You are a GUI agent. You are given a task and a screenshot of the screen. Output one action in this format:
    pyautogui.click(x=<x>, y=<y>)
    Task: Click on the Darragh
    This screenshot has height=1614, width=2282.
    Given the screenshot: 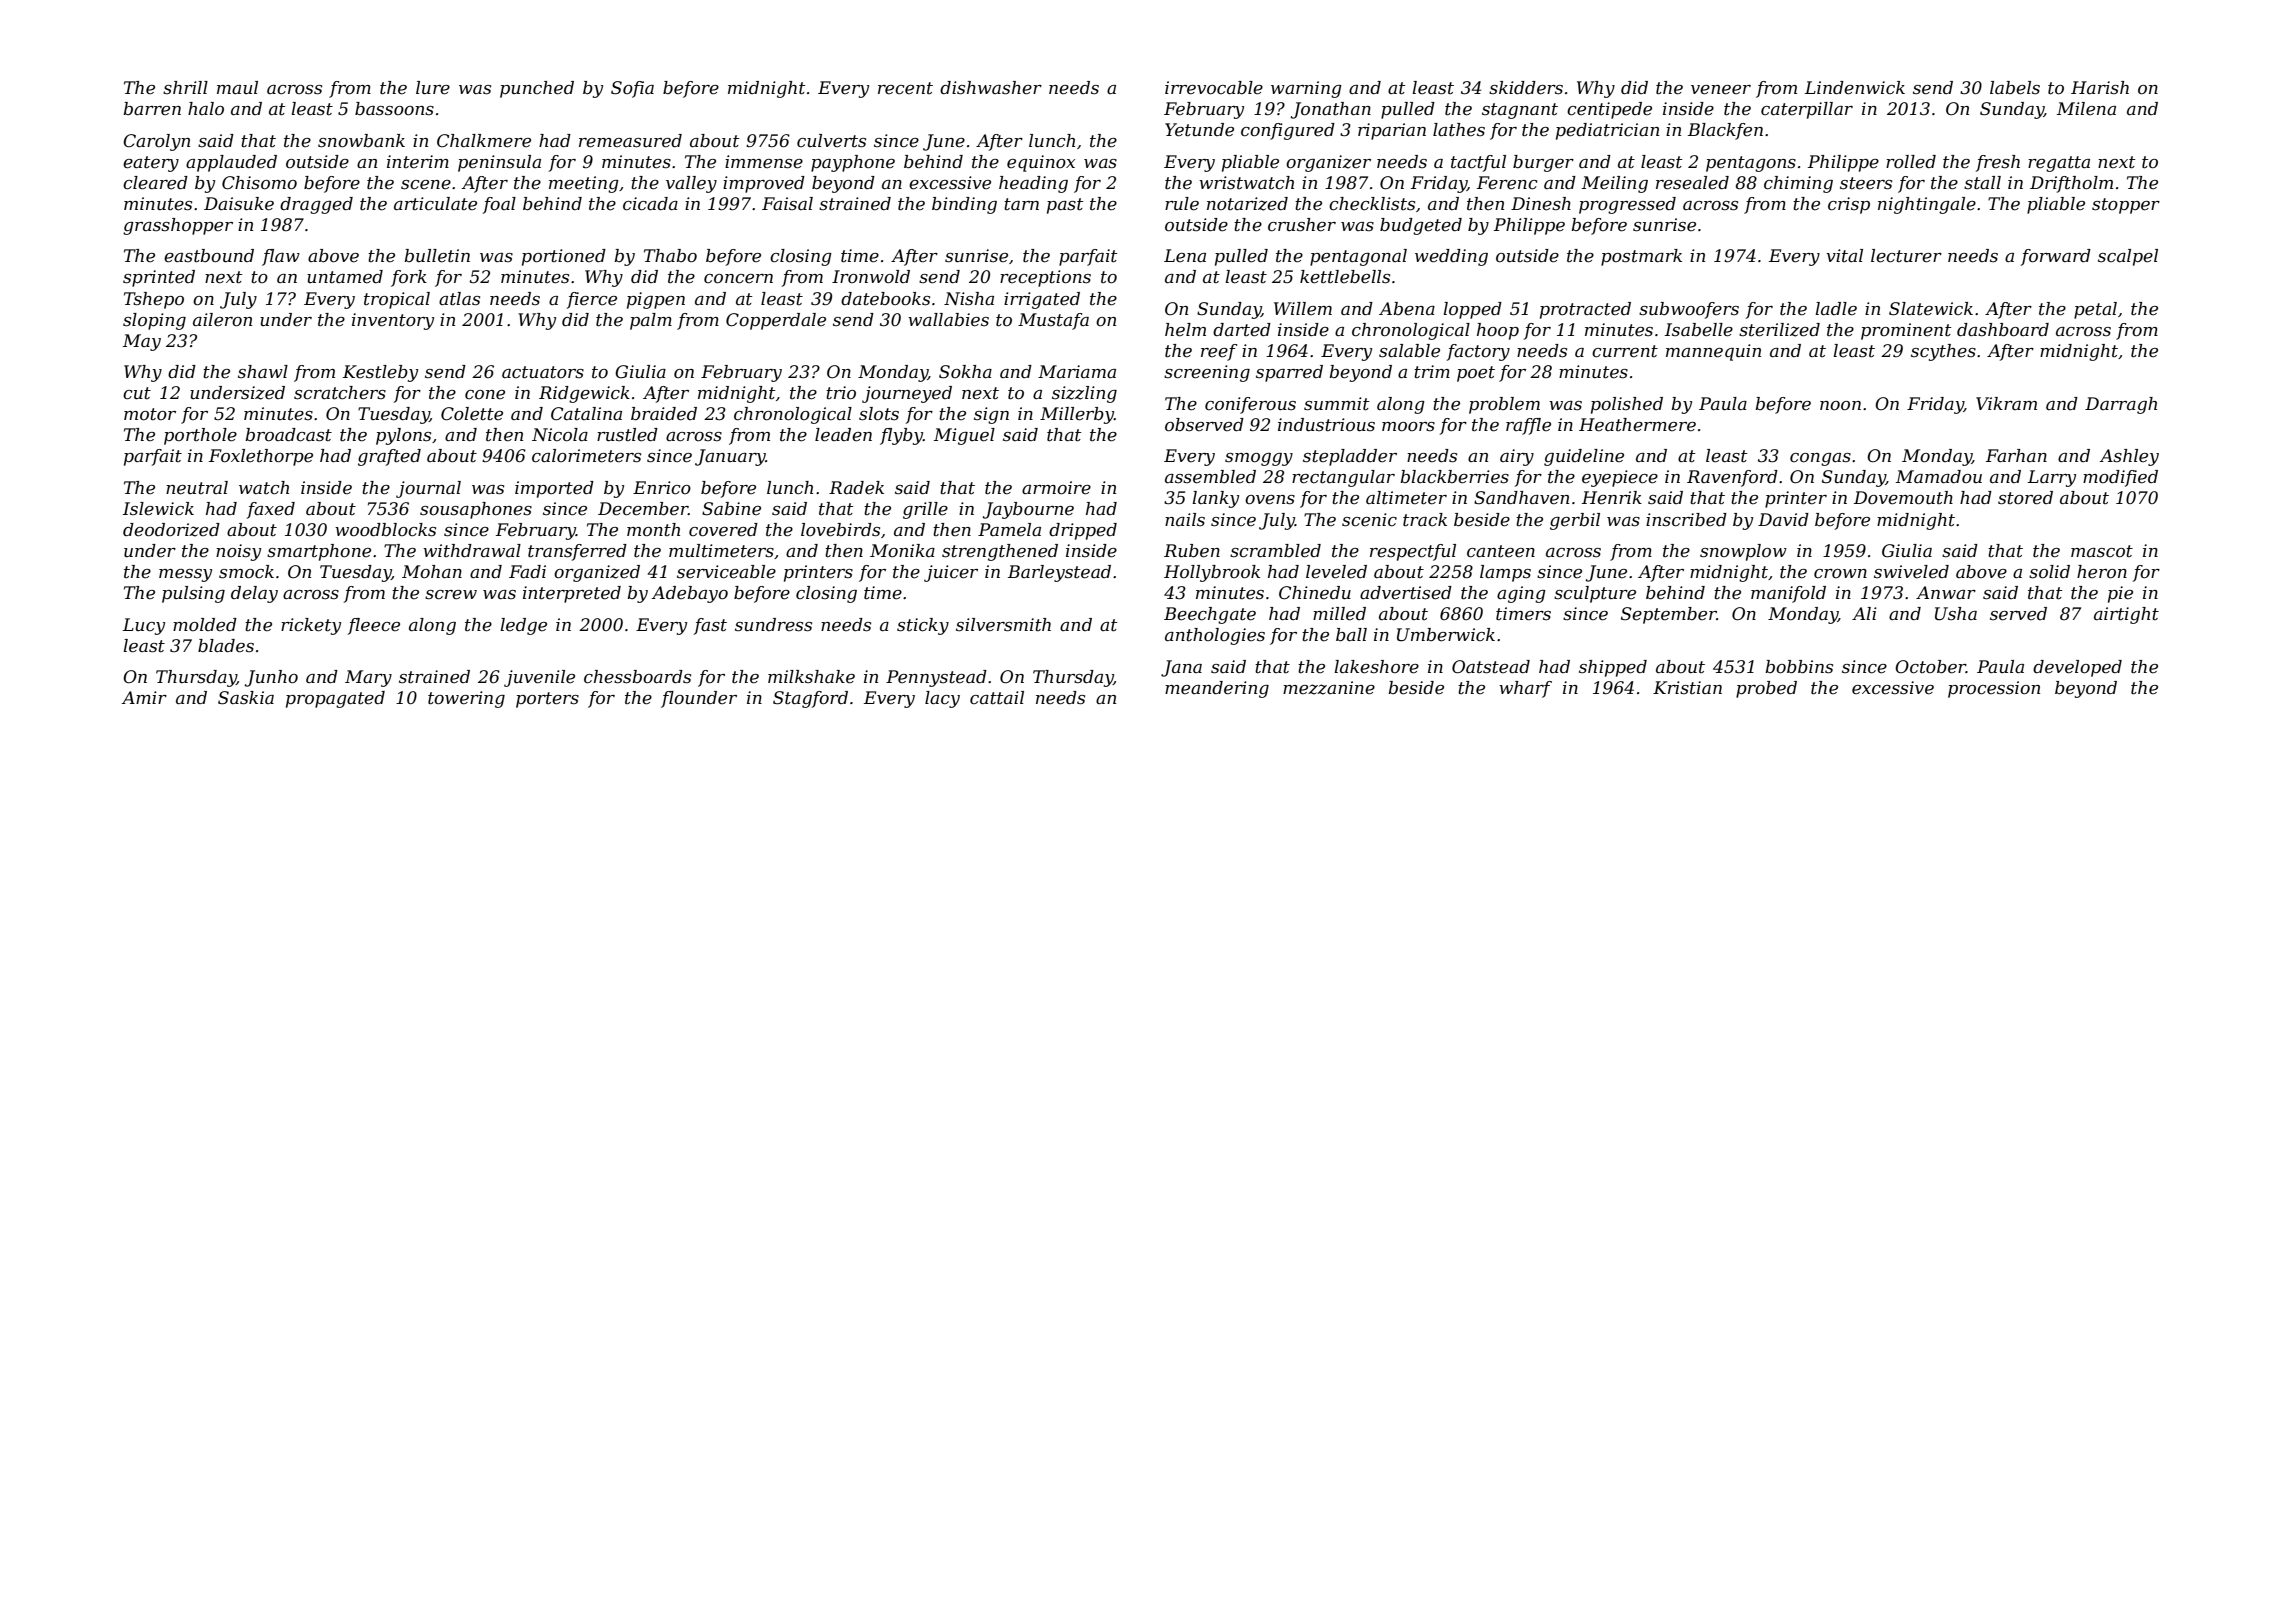 What is the action you would take?
    pyautogui.click(x=2121, y=405)
